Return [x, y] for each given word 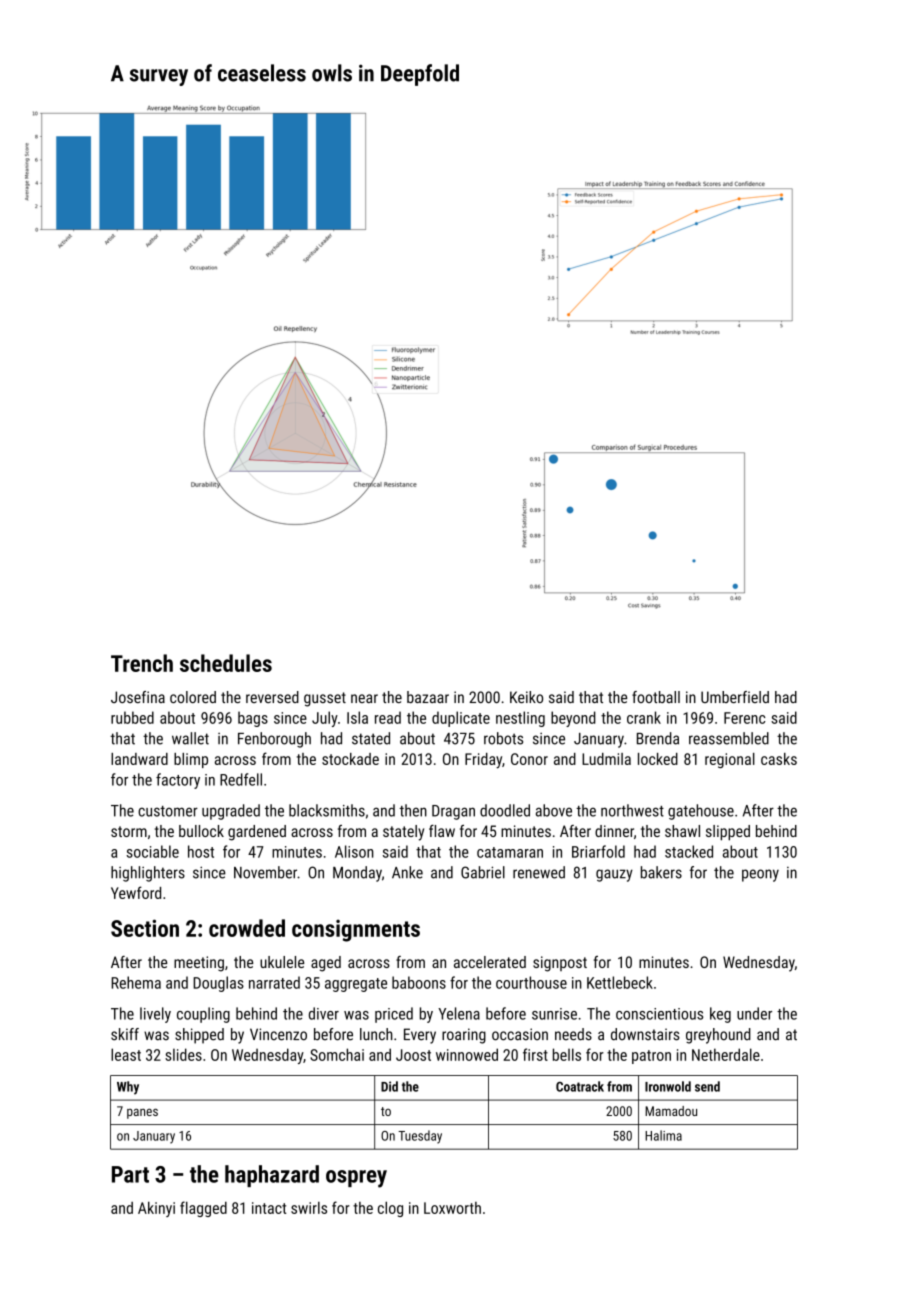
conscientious [659, 1014]
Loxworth [452, 1208]
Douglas [218, 984]
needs [573, 1034]
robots [503, 738]
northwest [632, 810]
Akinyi [156, 1209]
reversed [272, 697]
